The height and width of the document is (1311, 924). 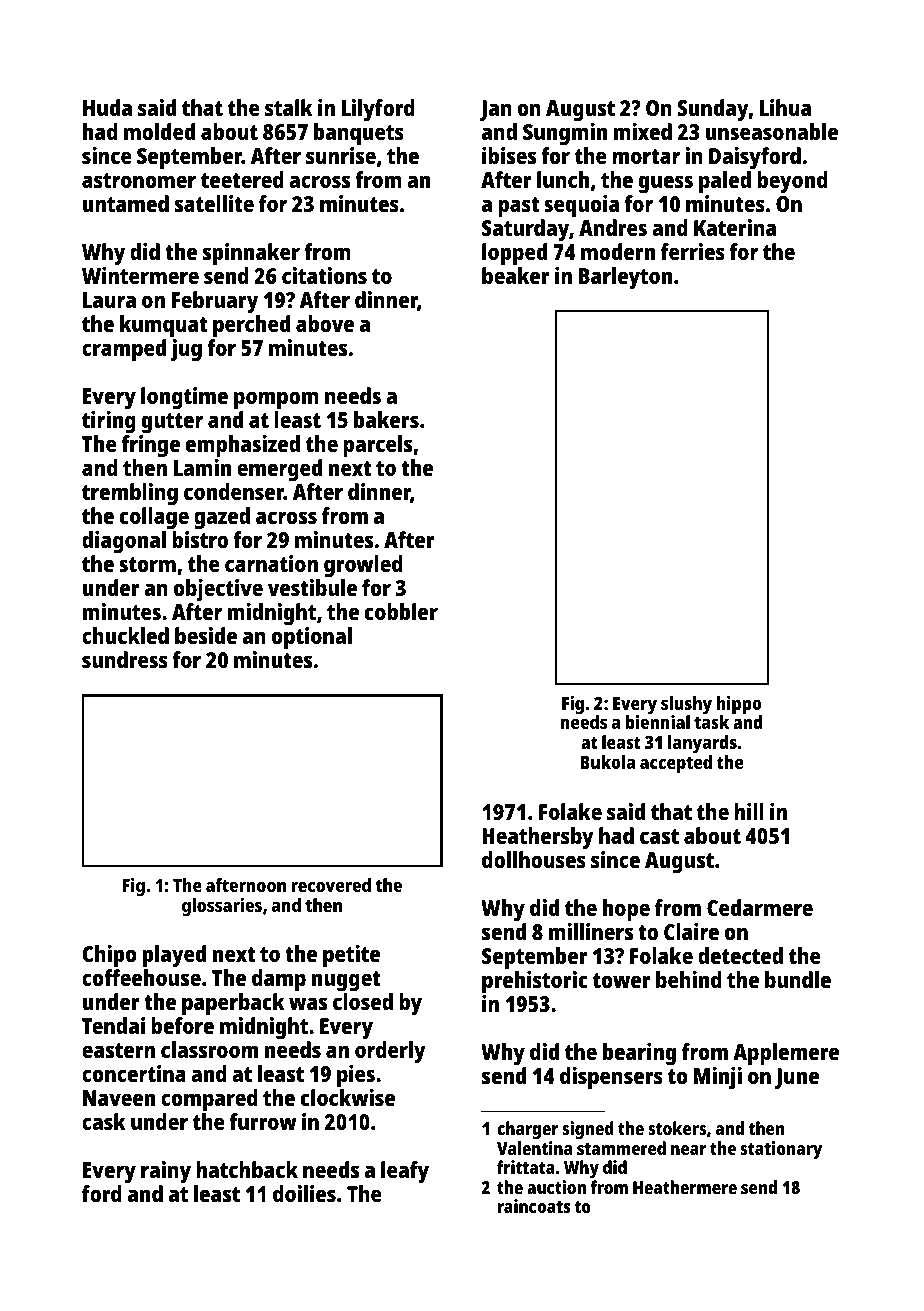 What do you see at coordinates (363, 566) in the document?
I see `growled` at bounding box center [363, 566].
